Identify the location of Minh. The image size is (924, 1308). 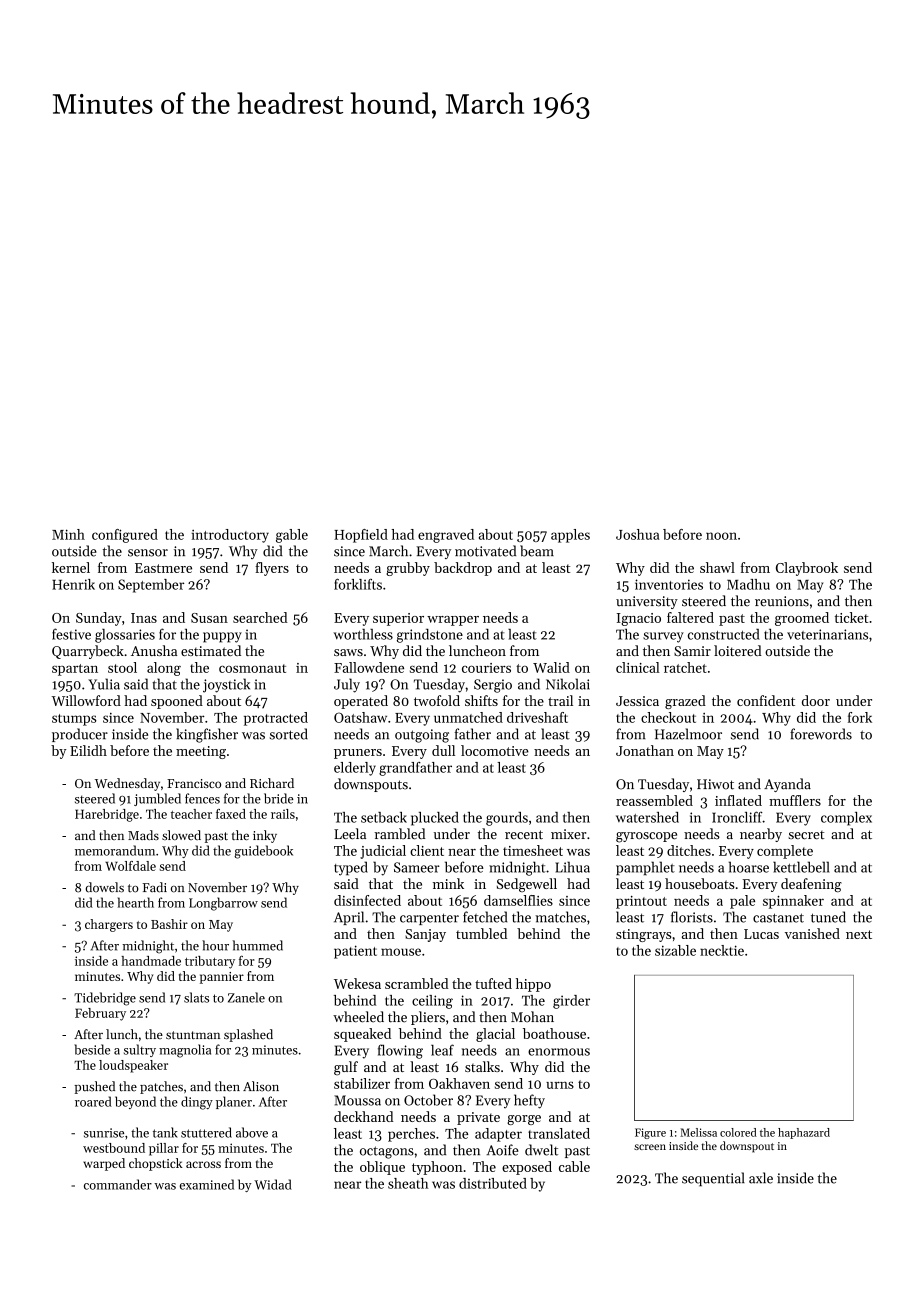
(68, 534).
